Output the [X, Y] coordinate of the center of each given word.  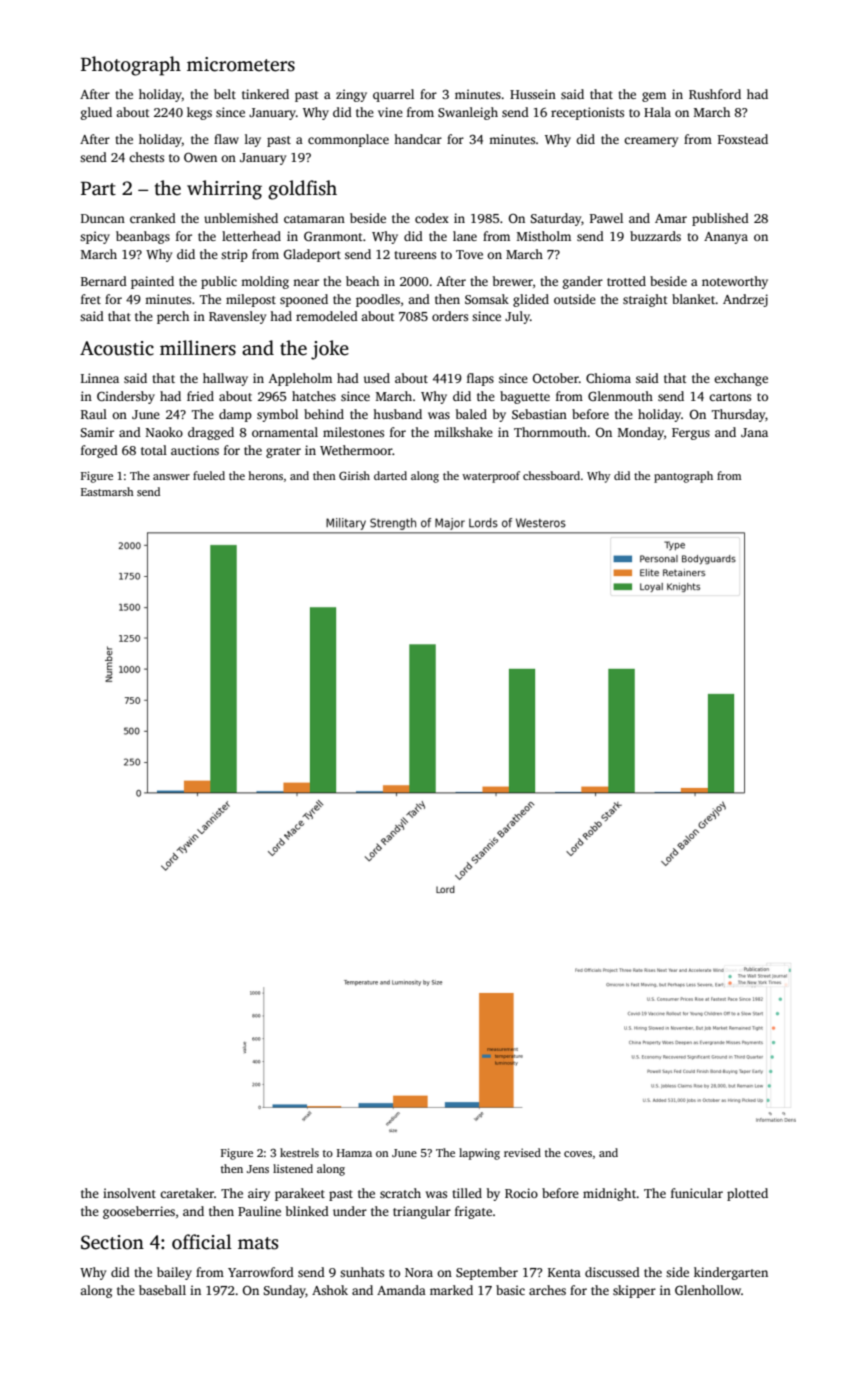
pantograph [683, 477]
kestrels [299, 1152]
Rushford [715, 94]
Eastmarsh [107, 491]
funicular [697, 1193]
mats [258, 1243]
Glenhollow [708, 1290]
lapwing [479, 1154]
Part [98, 189]
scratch [400, 1193]
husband [397, 414]
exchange [741, 379]
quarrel [393, 95]
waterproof [491, 477]
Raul [94, 414]
